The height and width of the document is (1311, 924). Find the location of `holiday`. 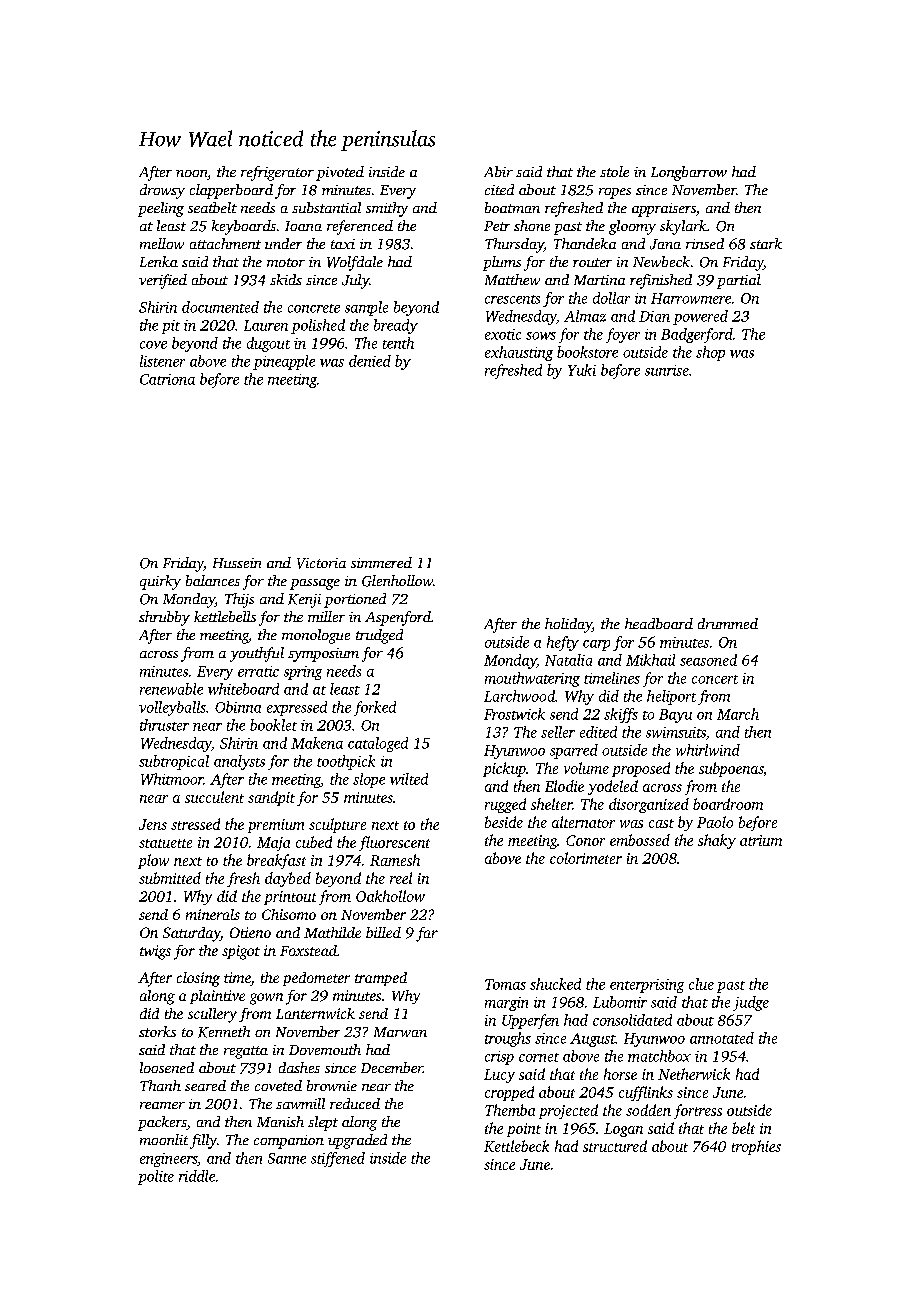

holiday is located at coordinates (568, 625).
